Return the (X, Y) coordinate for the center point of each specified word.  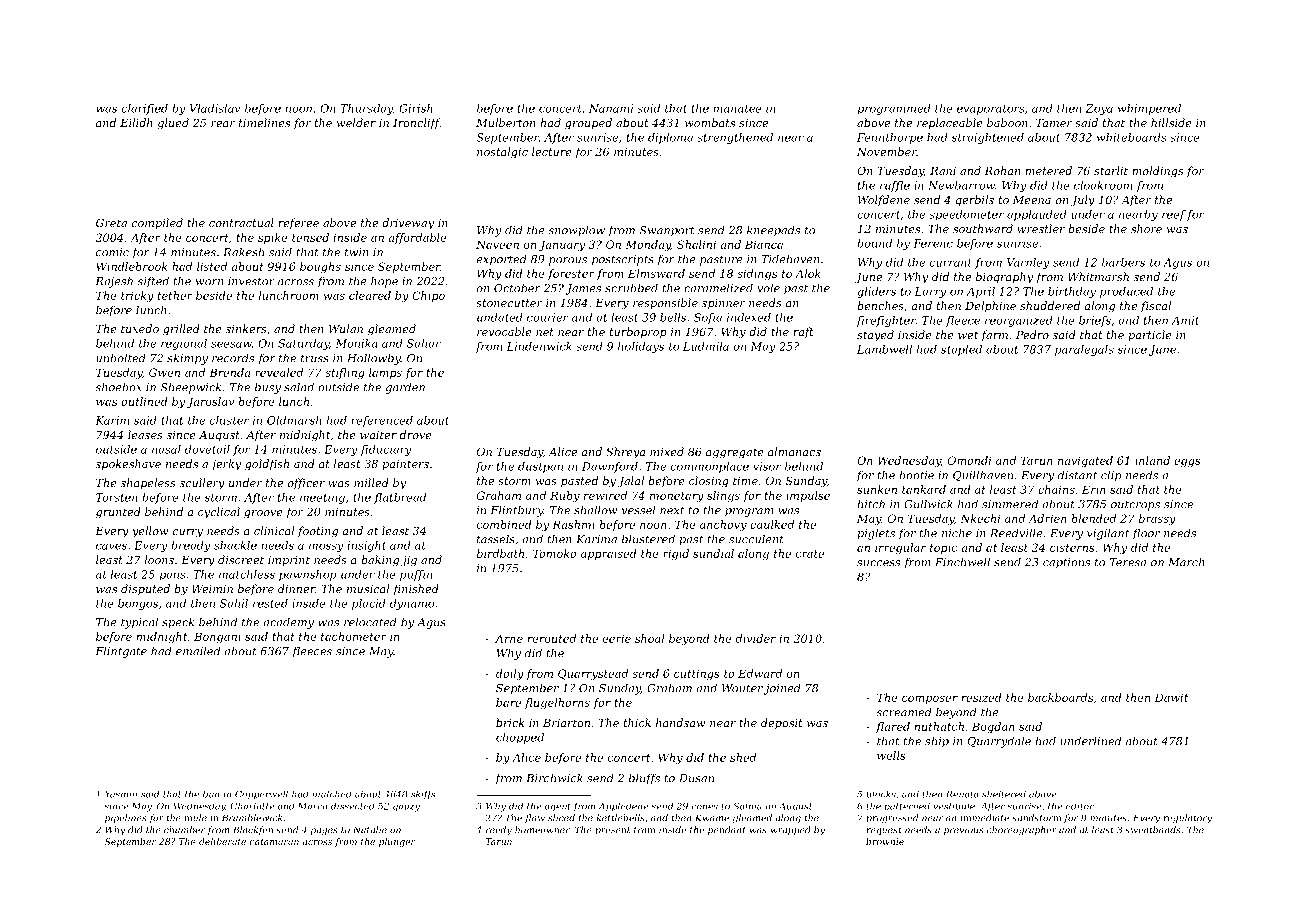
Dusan (696, 778)
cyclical (219, 513)
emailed (198, 651)
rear (223, 124)
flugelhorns (557, 703)
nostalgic (502, 153)
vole (768, 288)
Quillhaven (983, 475)
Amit (1185, 320)
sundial (713, 553)
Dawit (1171, 697)
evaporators (991, 110)
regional (184, 344)
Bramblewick (252, 818)
